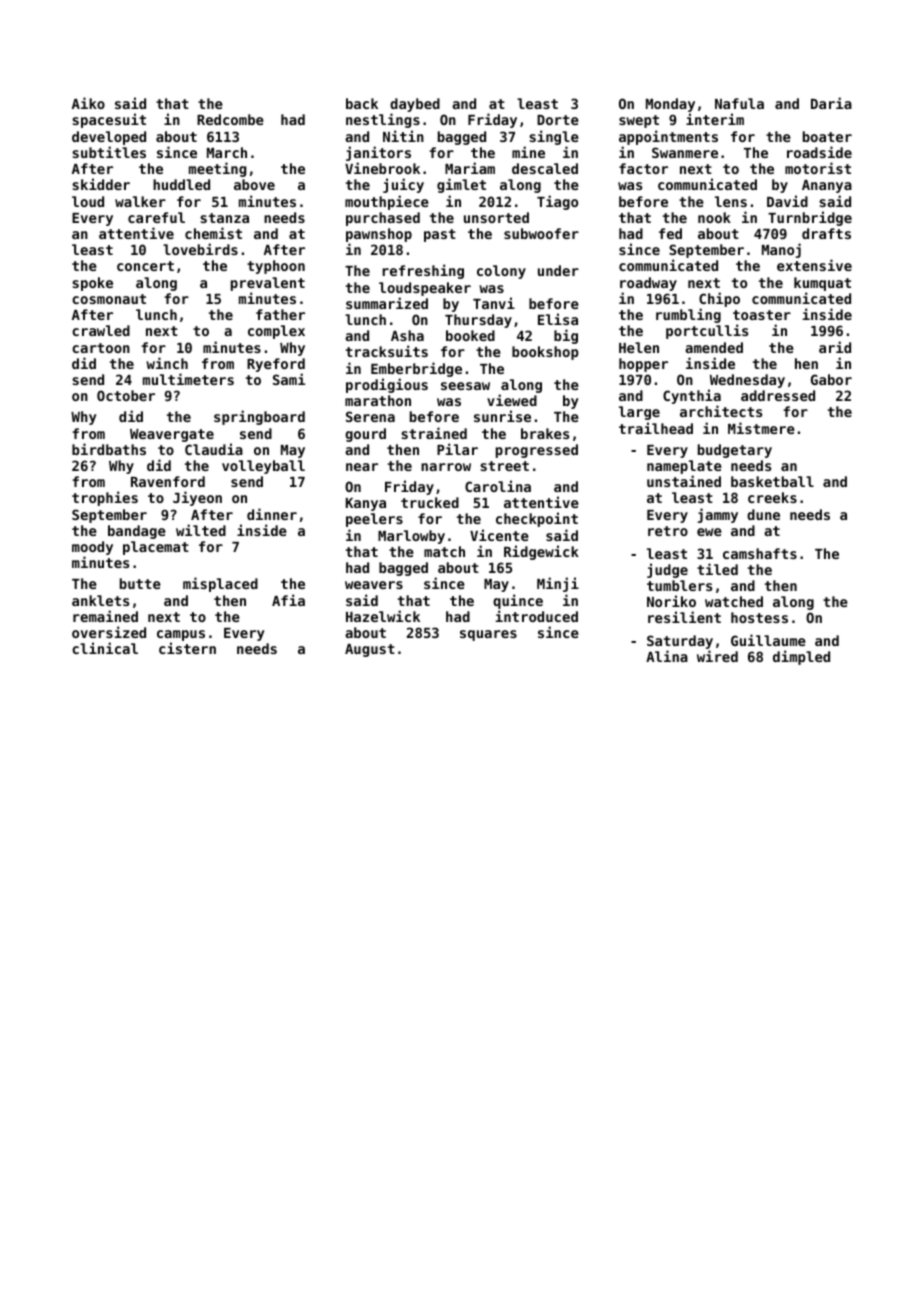  What do you see at coordinates (763, 514) in the document?
I see `dune` at bounding box center [763, 514].
